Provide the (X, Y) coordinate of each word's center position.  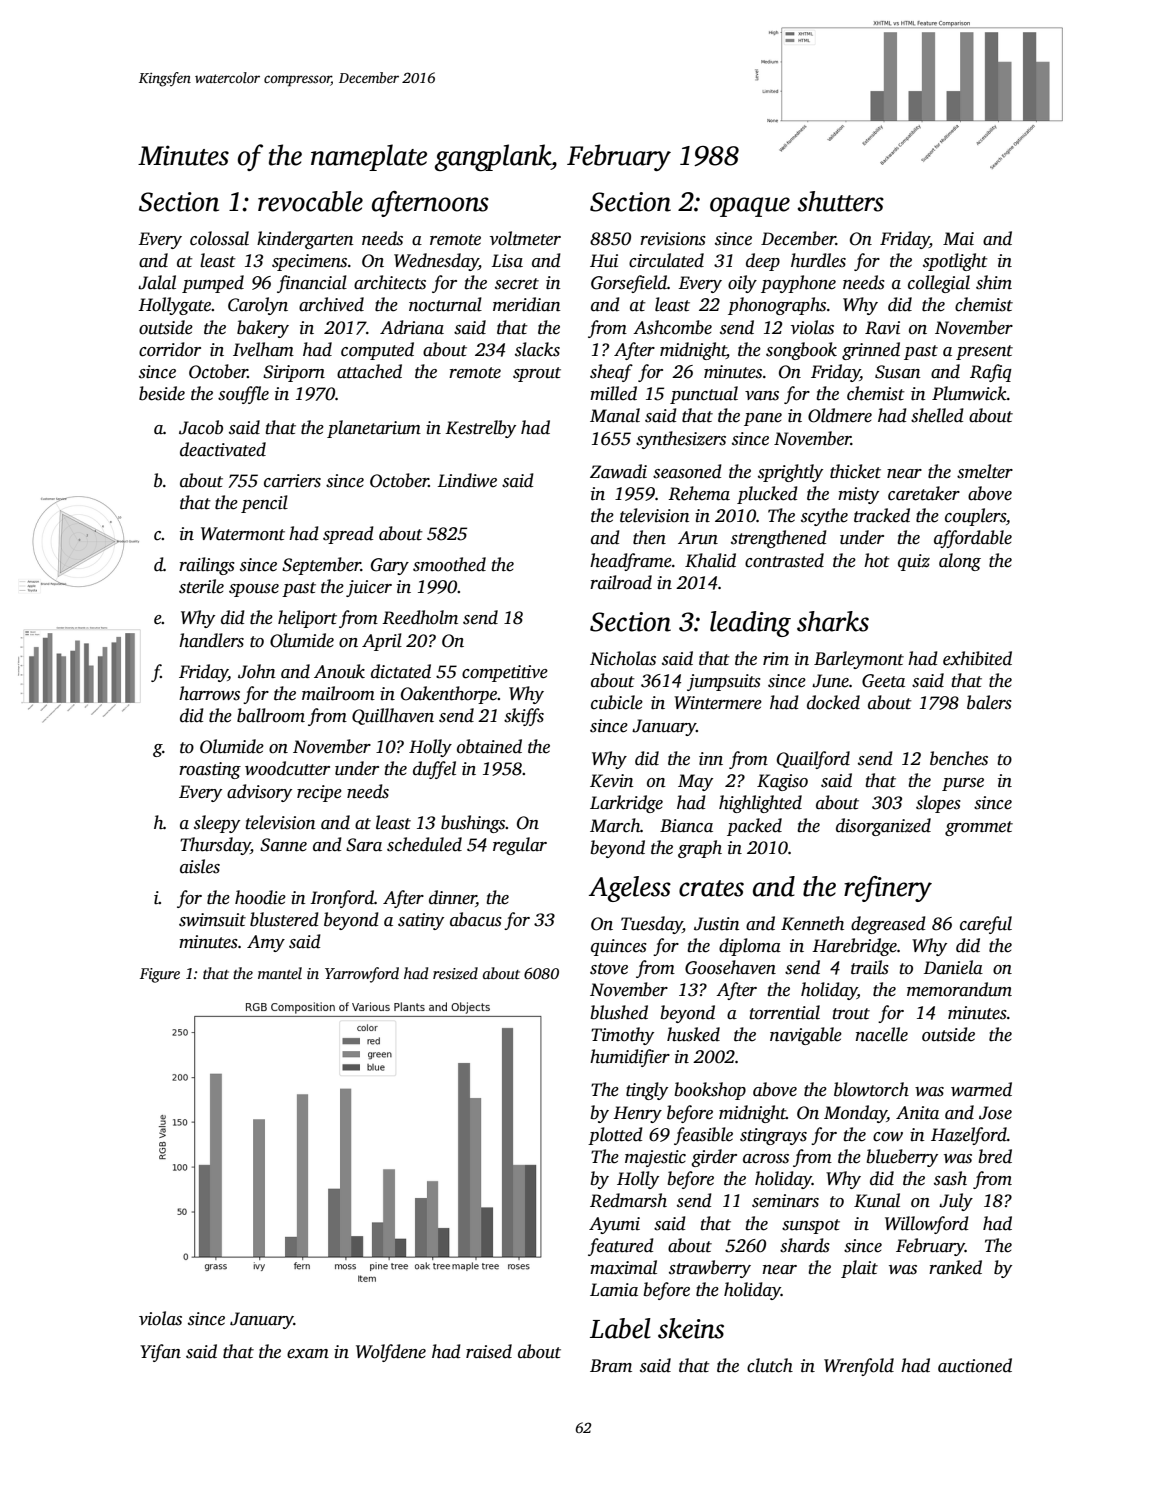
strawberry (710, 1269)
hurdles (818, 260)
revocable (310, 201)
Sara (364, 845)
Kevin (611, 781)
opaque (750, 207)
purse (963, 784)
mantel (280, 973)
